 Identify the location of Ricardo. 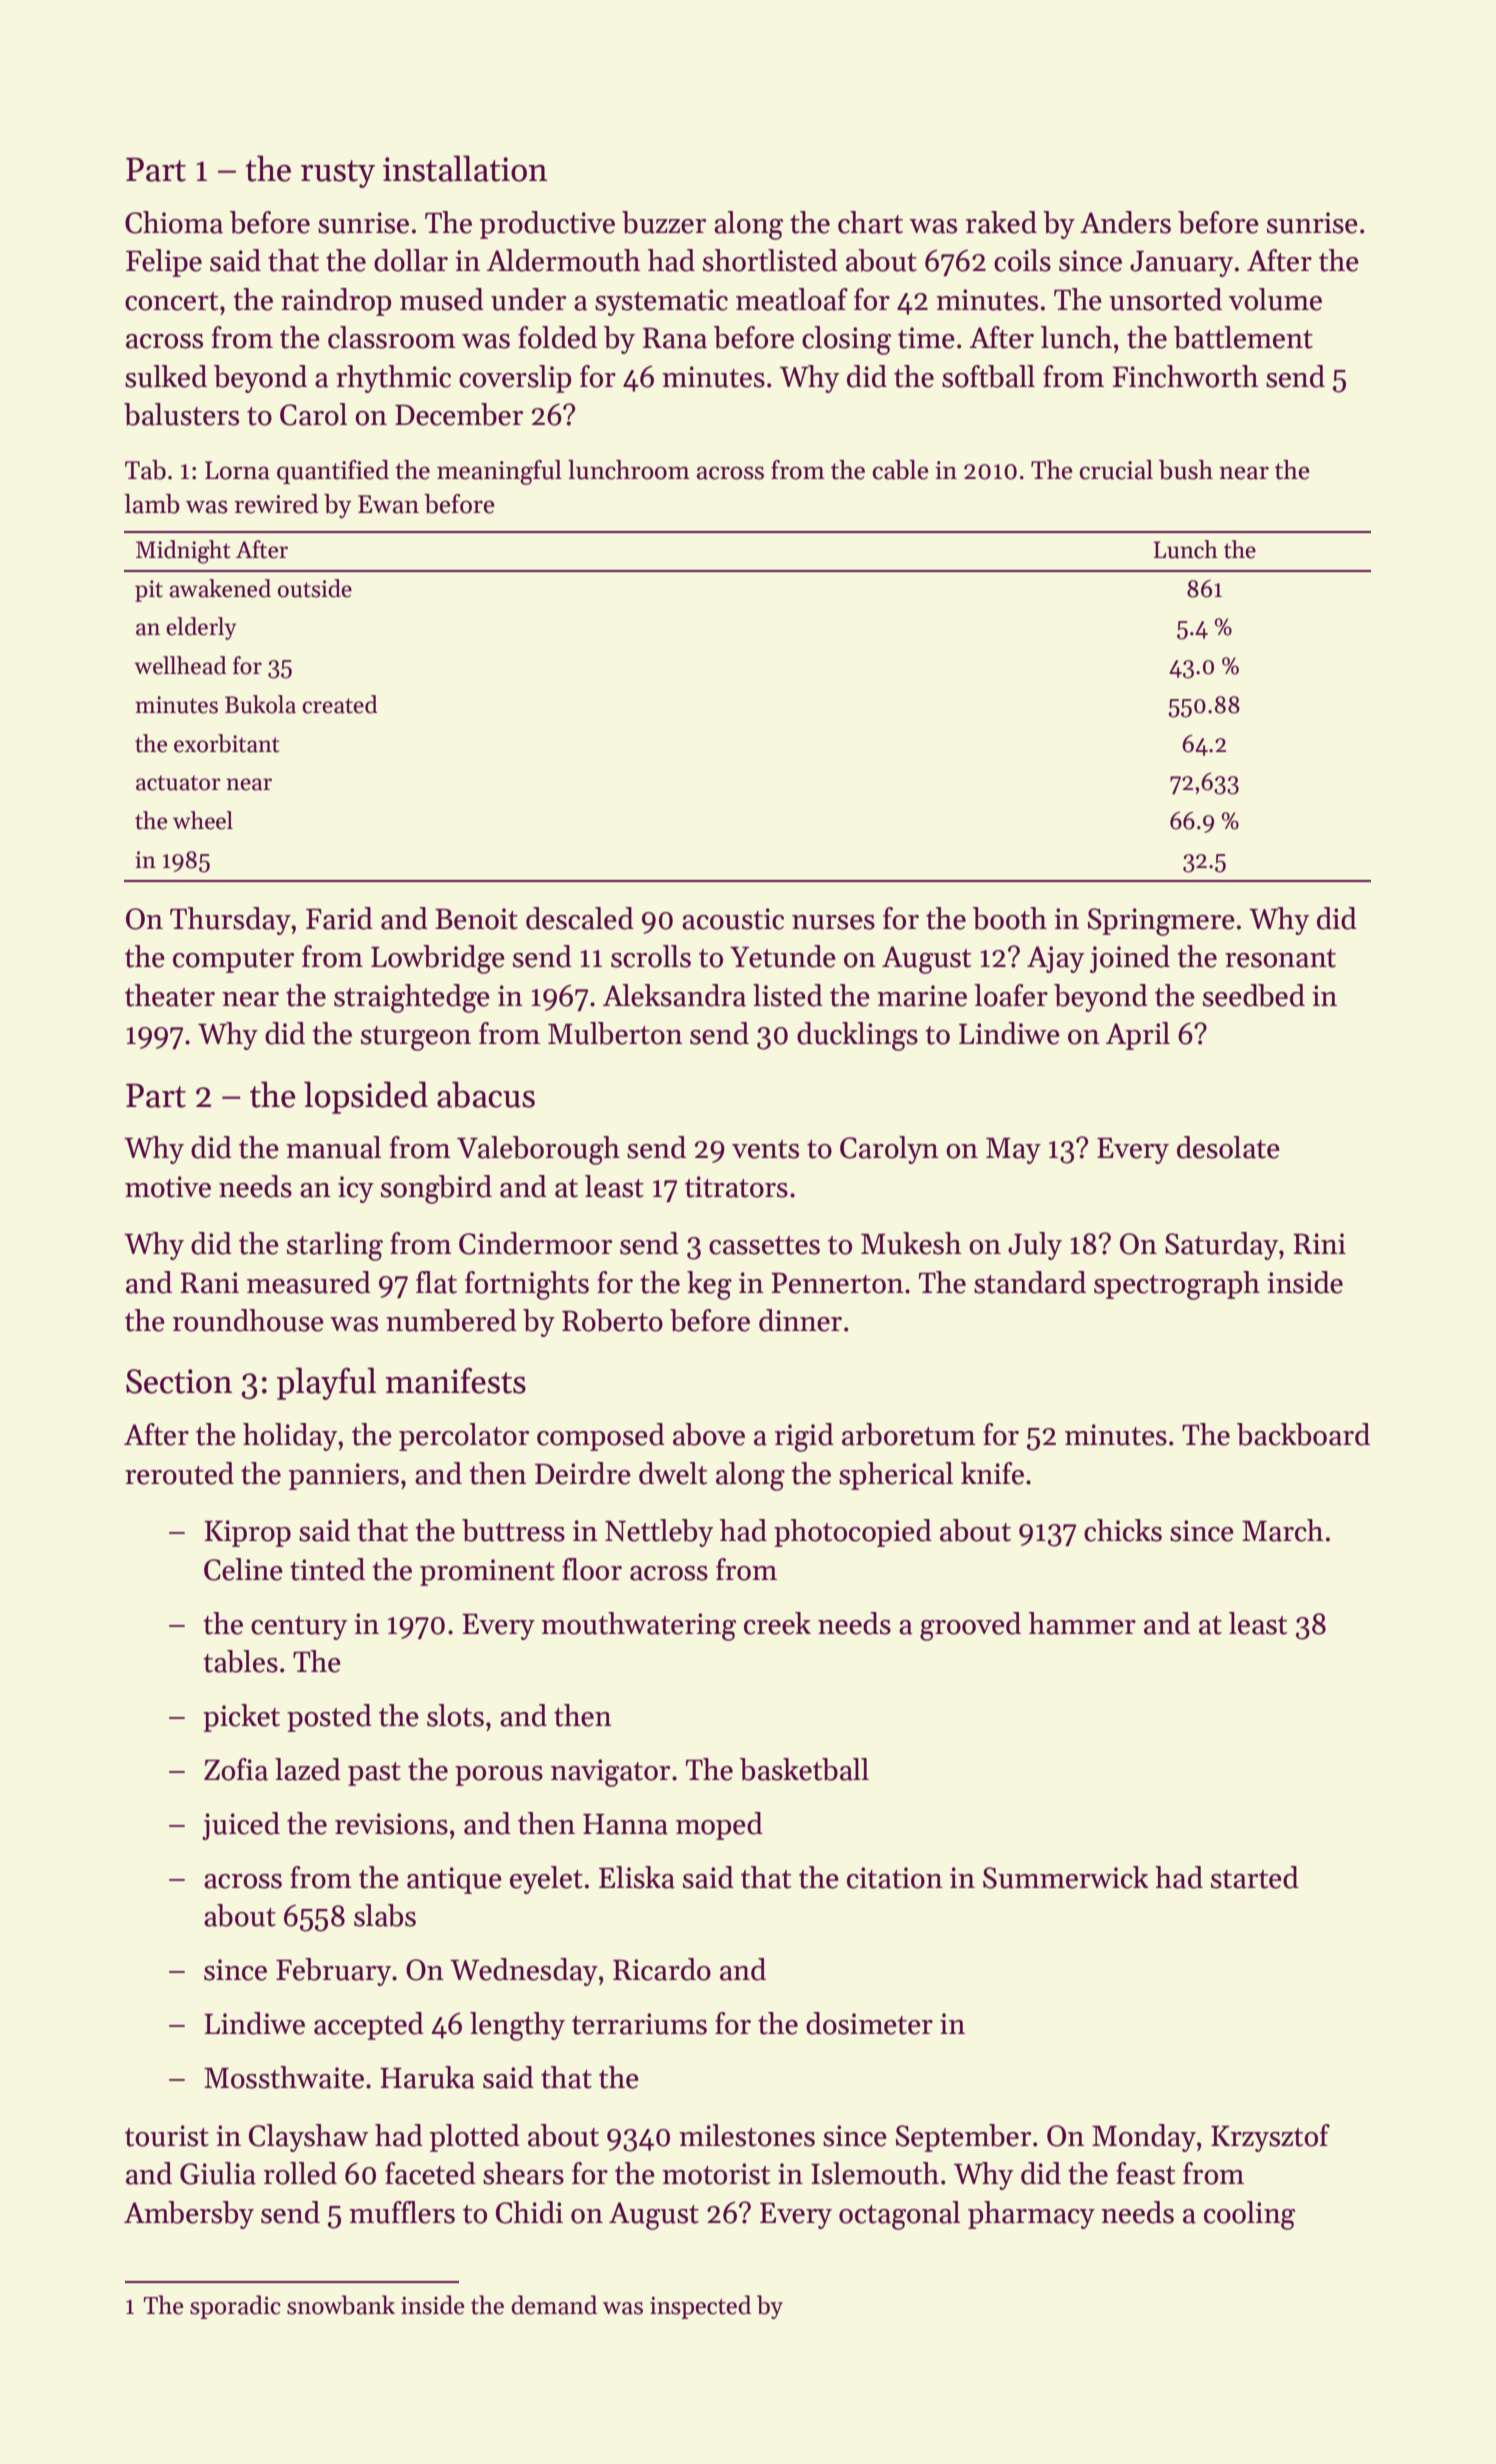
(662, 1969).
